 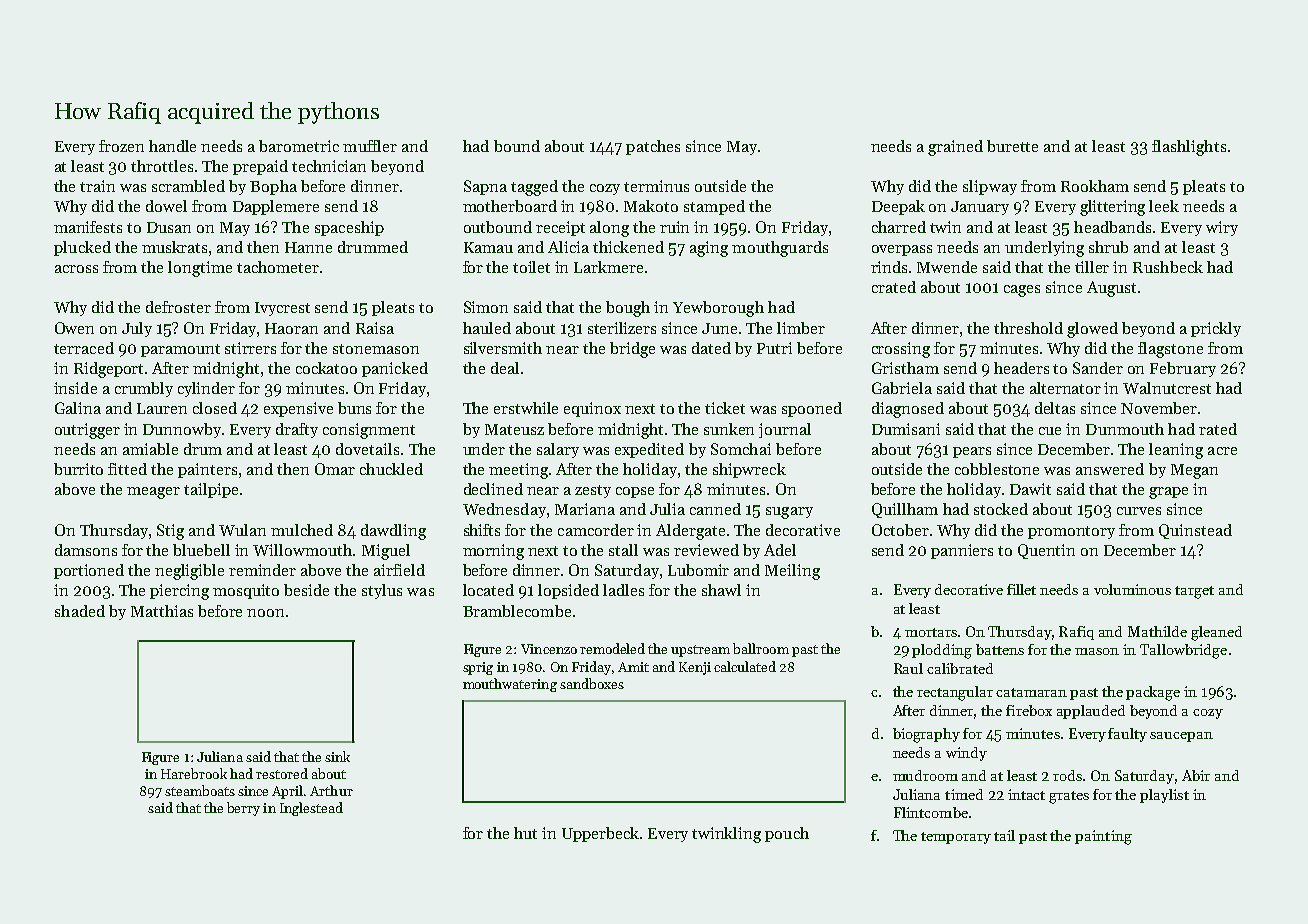 What do you see at coordinates (653, 147) in the screenshot?
I see `patches` at bounding box center [653, 147].
